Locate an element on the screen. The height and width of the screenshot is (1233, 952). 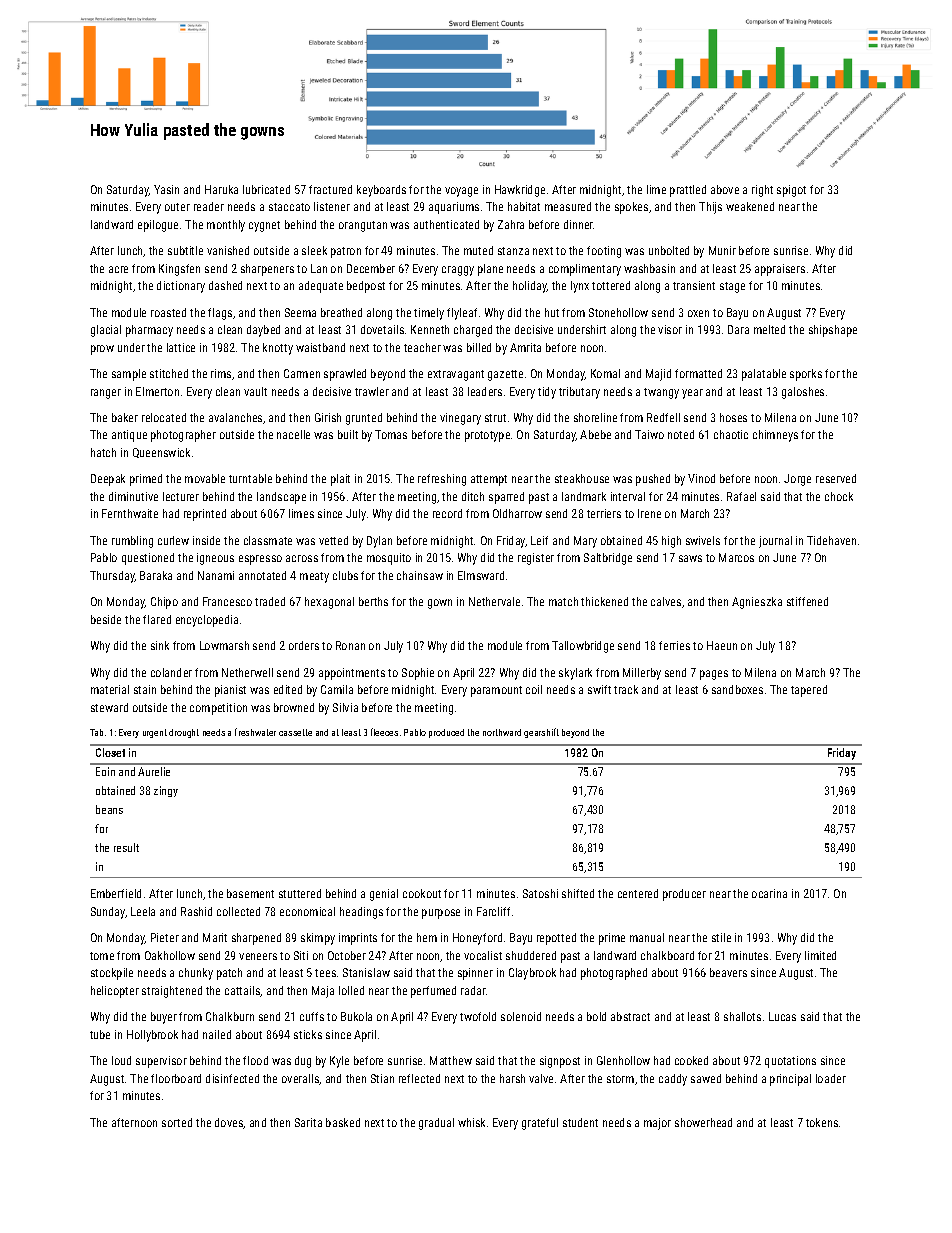
rims is located at coordinates (221, 373).
